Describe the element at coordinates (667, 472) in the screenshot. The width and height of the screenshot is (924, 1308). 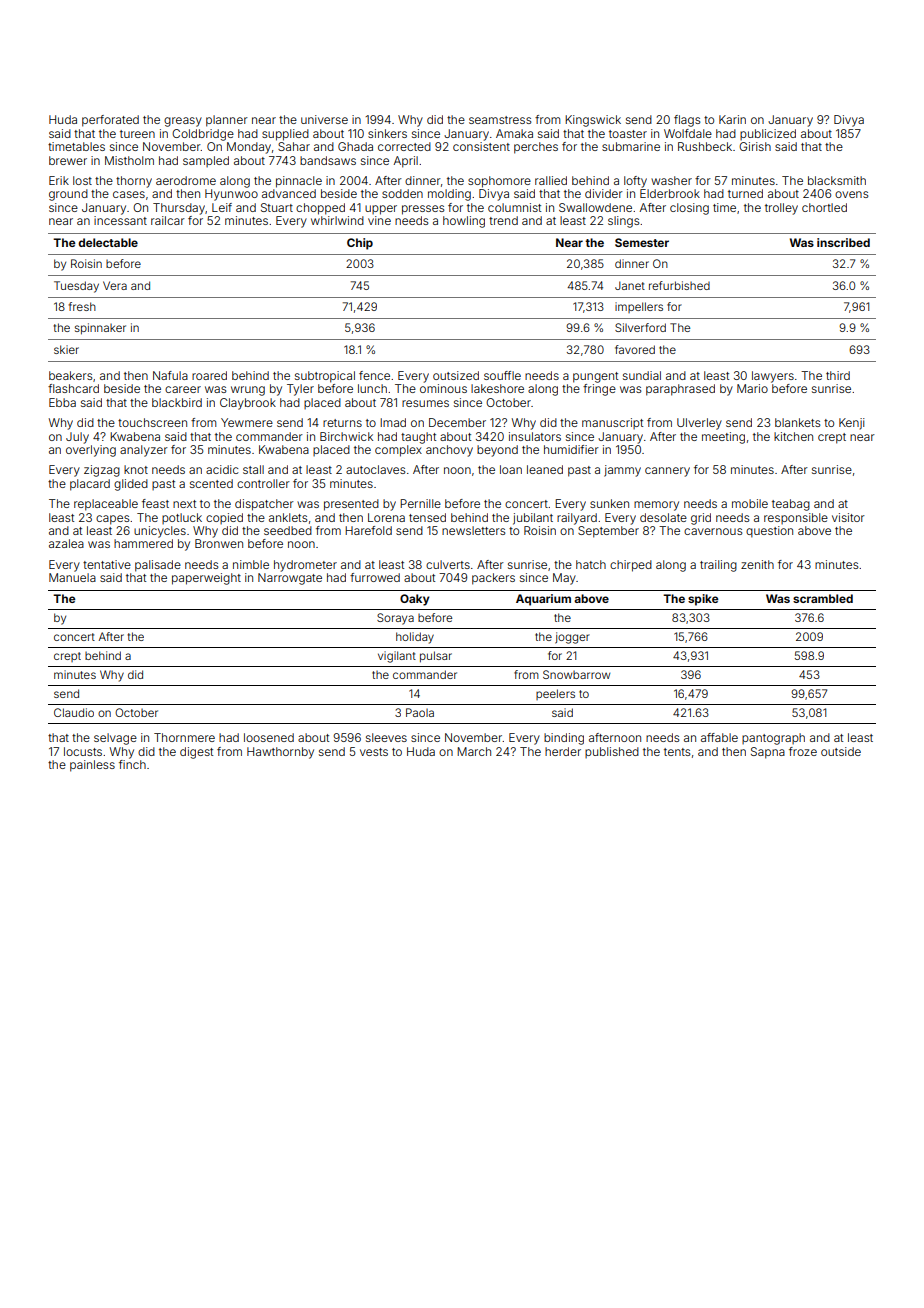
I see `cannery` at that location.
